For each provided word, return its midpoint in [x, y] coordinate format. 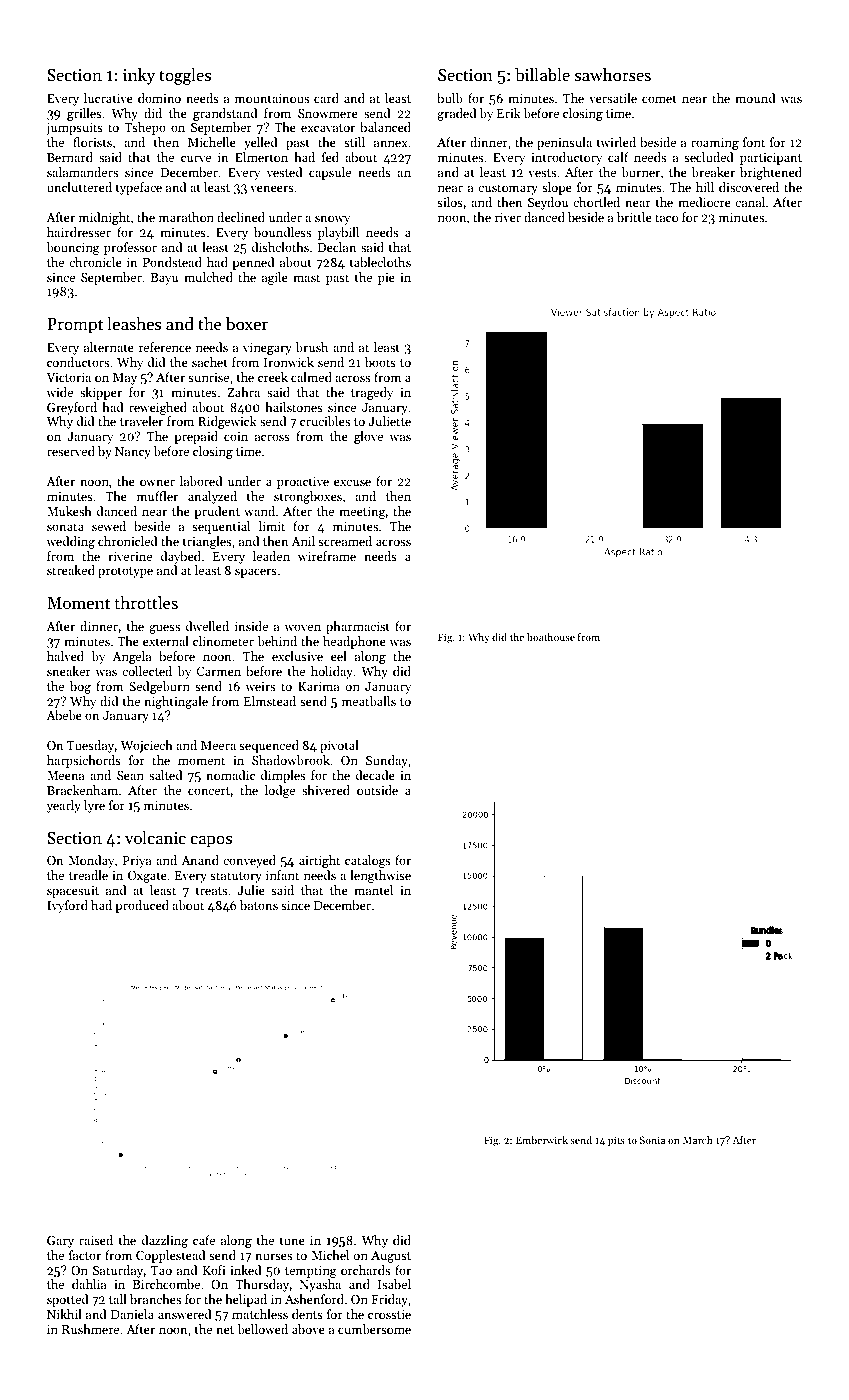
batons [259, 905]
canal [750, 202]
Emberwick [542, 1140]
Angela [132, 657]
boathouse [551, 637]
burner [640, 172]
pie [386, 279]
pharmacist [358, 627]
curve [196, 158]
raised [96, 1240]
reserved [71, 451]
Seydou [548, 203]
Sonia [652, 1140]
